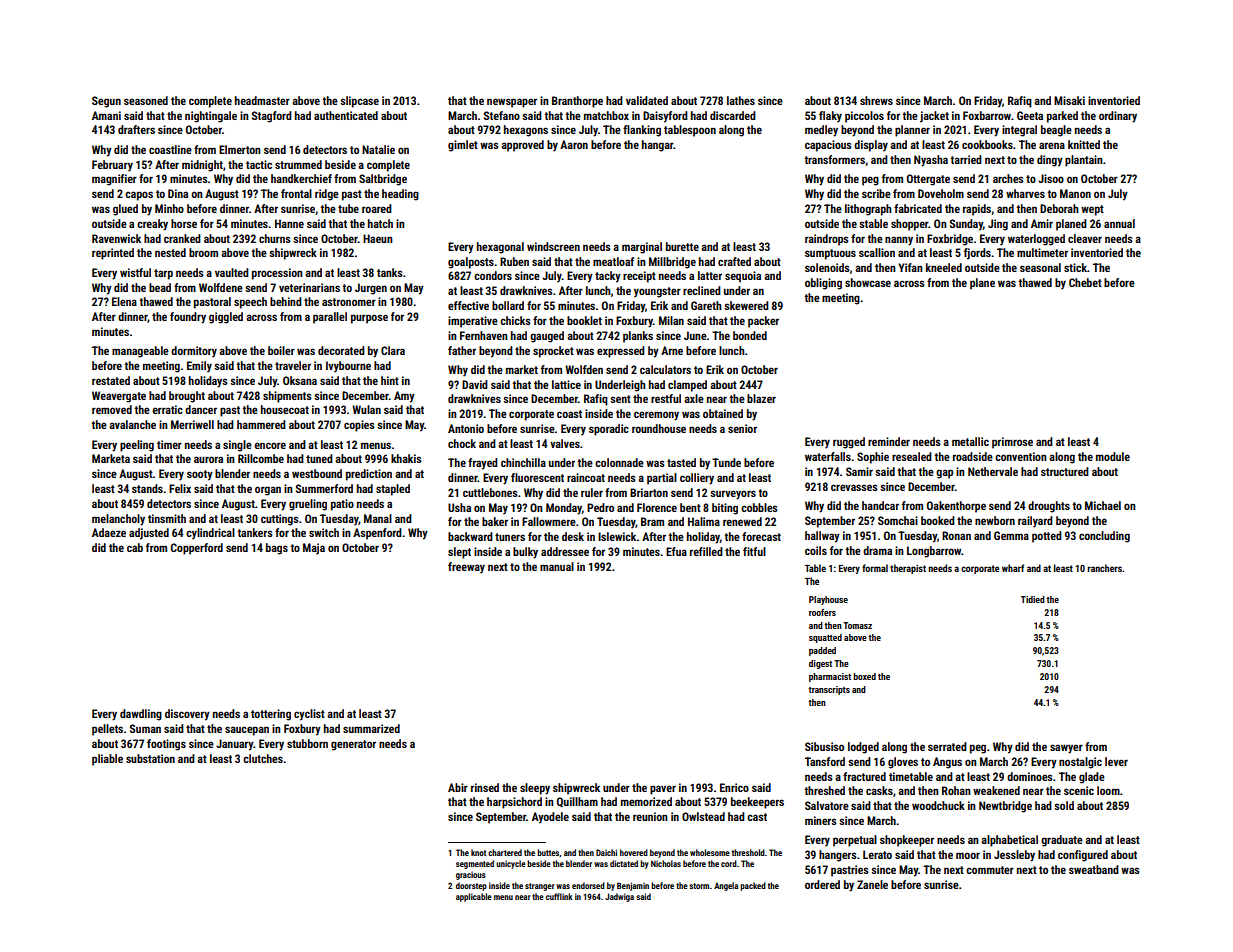  Describe the element at coordinates (537, 477) in the page. I see `fluorescent` at that location.
